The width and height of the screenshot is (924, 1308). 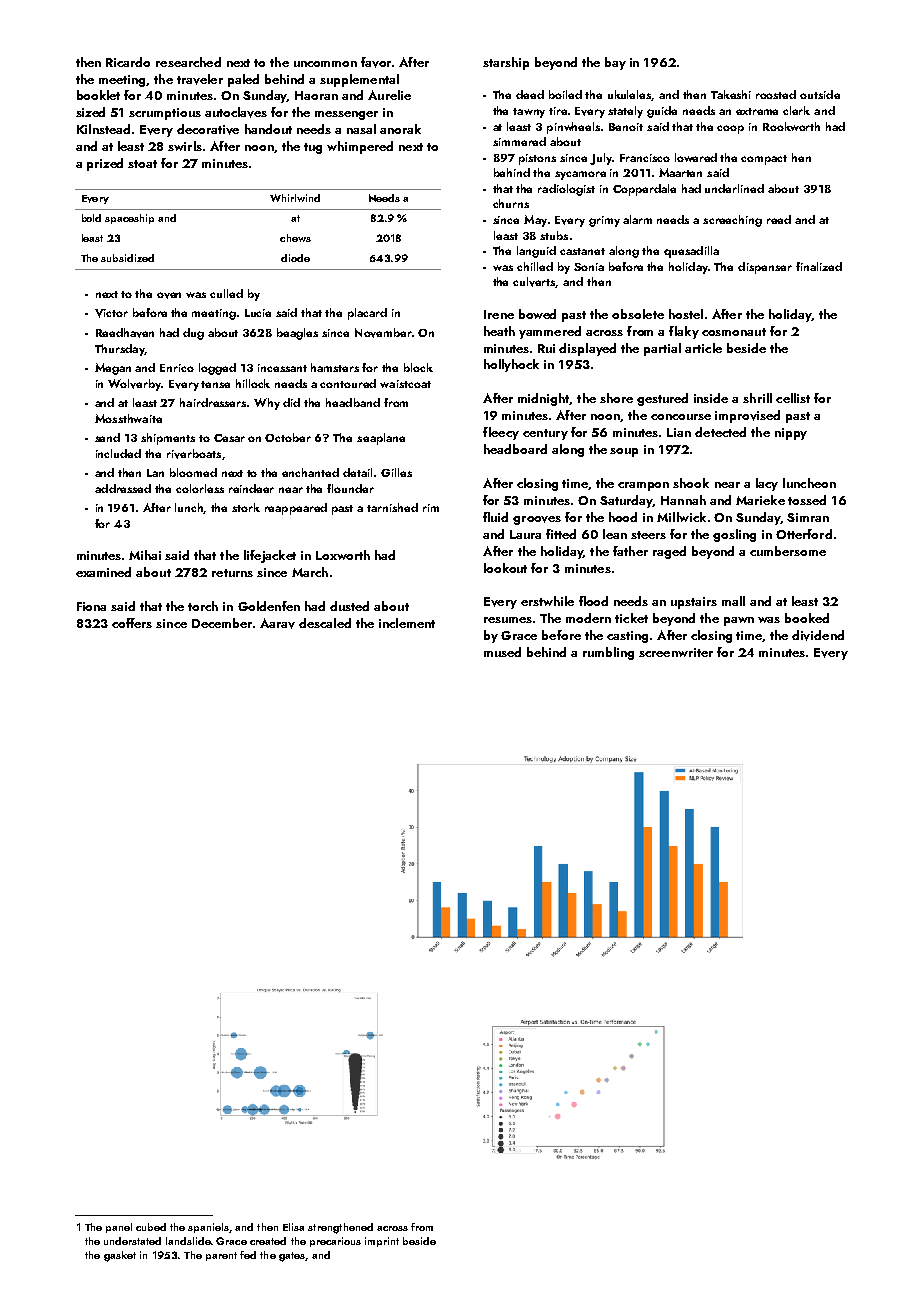 What do you see at coordinates (325, 623) in the screenshot?
I see `descaled` at bounding box center [325, 623].
